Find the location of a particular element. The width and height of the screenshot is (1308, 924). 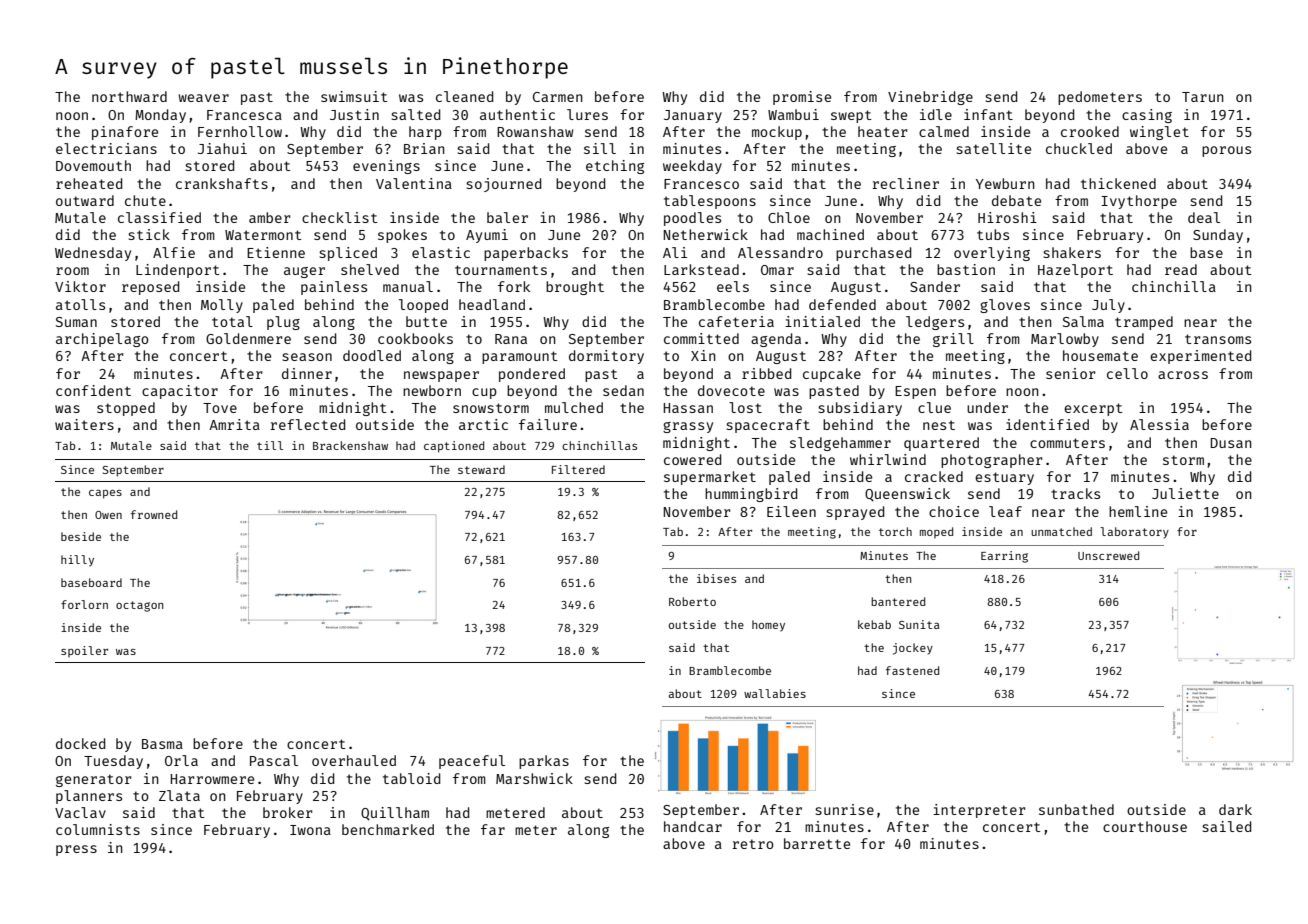

newspaper is located at coordinates (441, 376).
